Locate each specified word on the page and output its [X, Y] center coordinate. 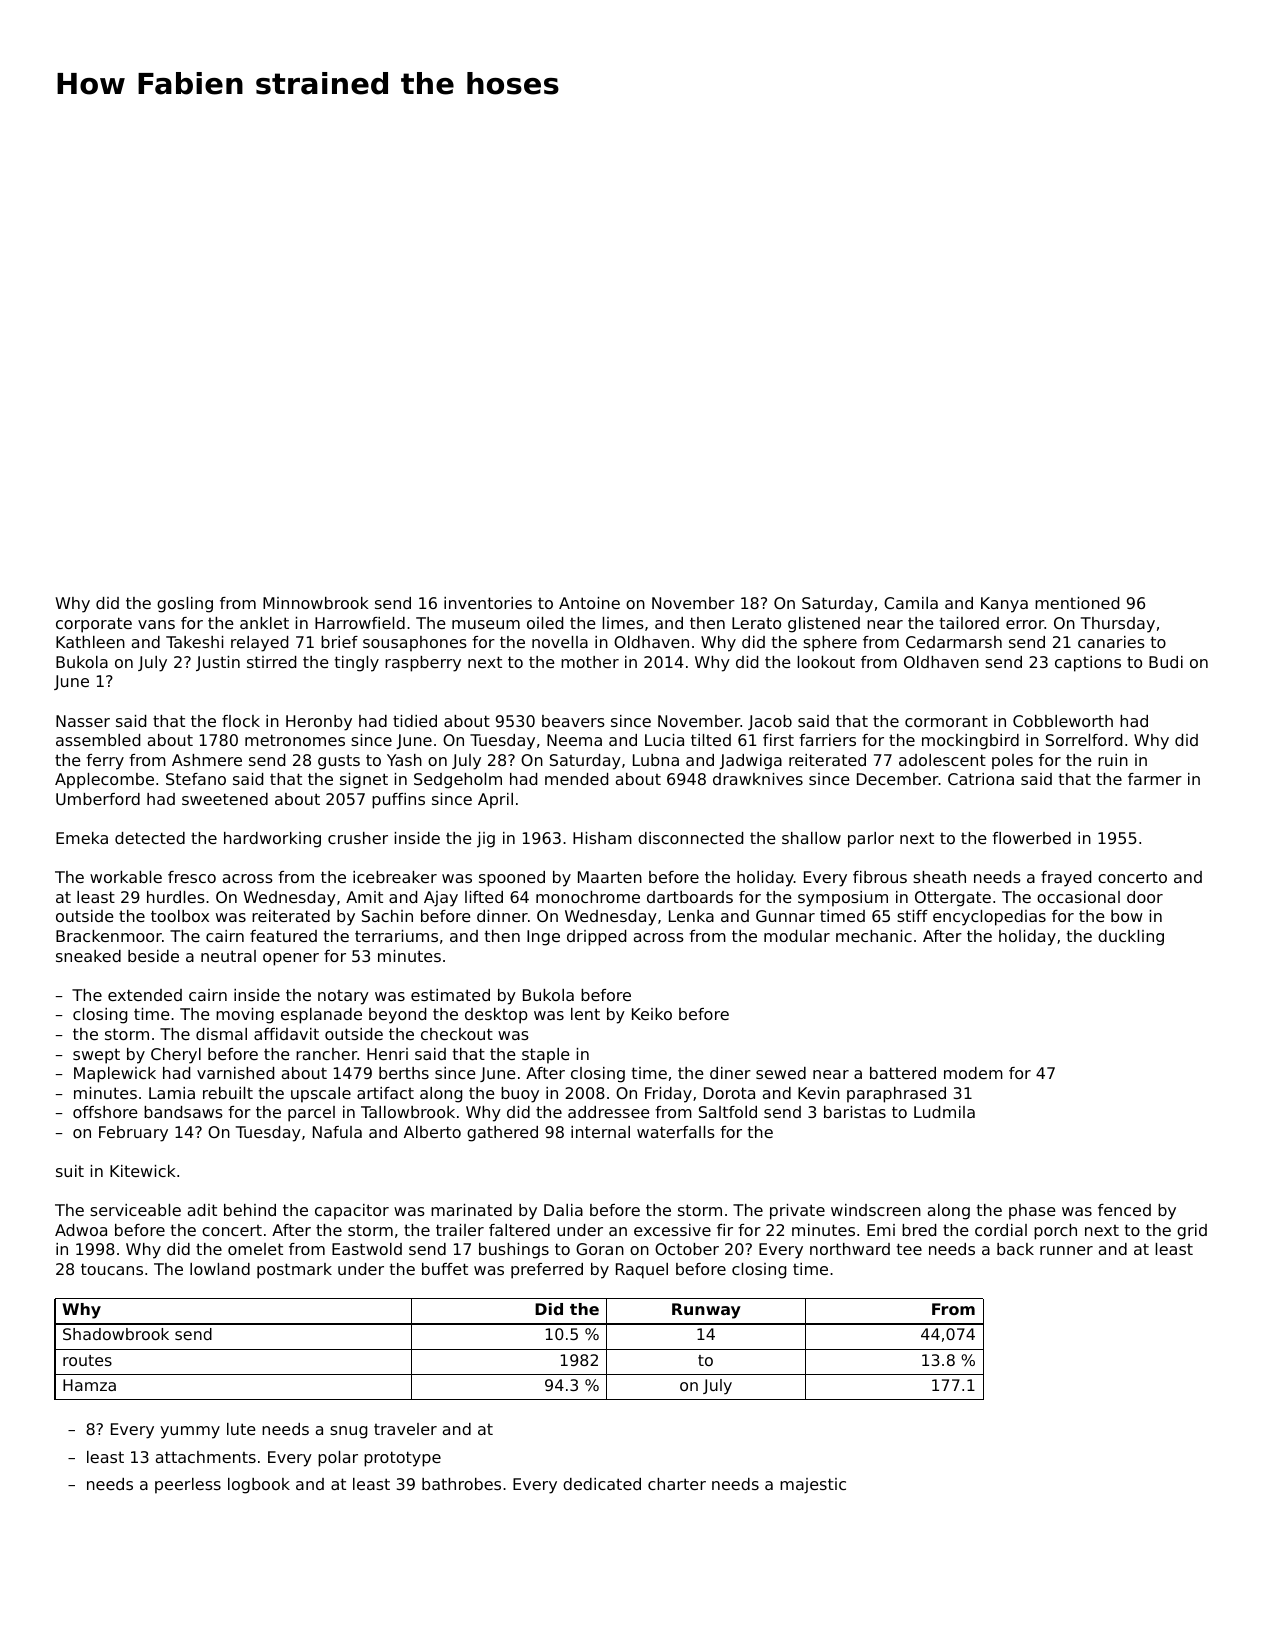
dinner [502, 916]
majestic [813, 1486]
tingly [357, 664]
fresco [192, 877]
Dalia [563, 1210]
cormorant [946, 721]
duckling [1131, 938]
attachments [206, 1457]
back [1015, 1249]
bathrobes [461, 1484]
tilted [711, 740]
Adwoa [81, 1230]
